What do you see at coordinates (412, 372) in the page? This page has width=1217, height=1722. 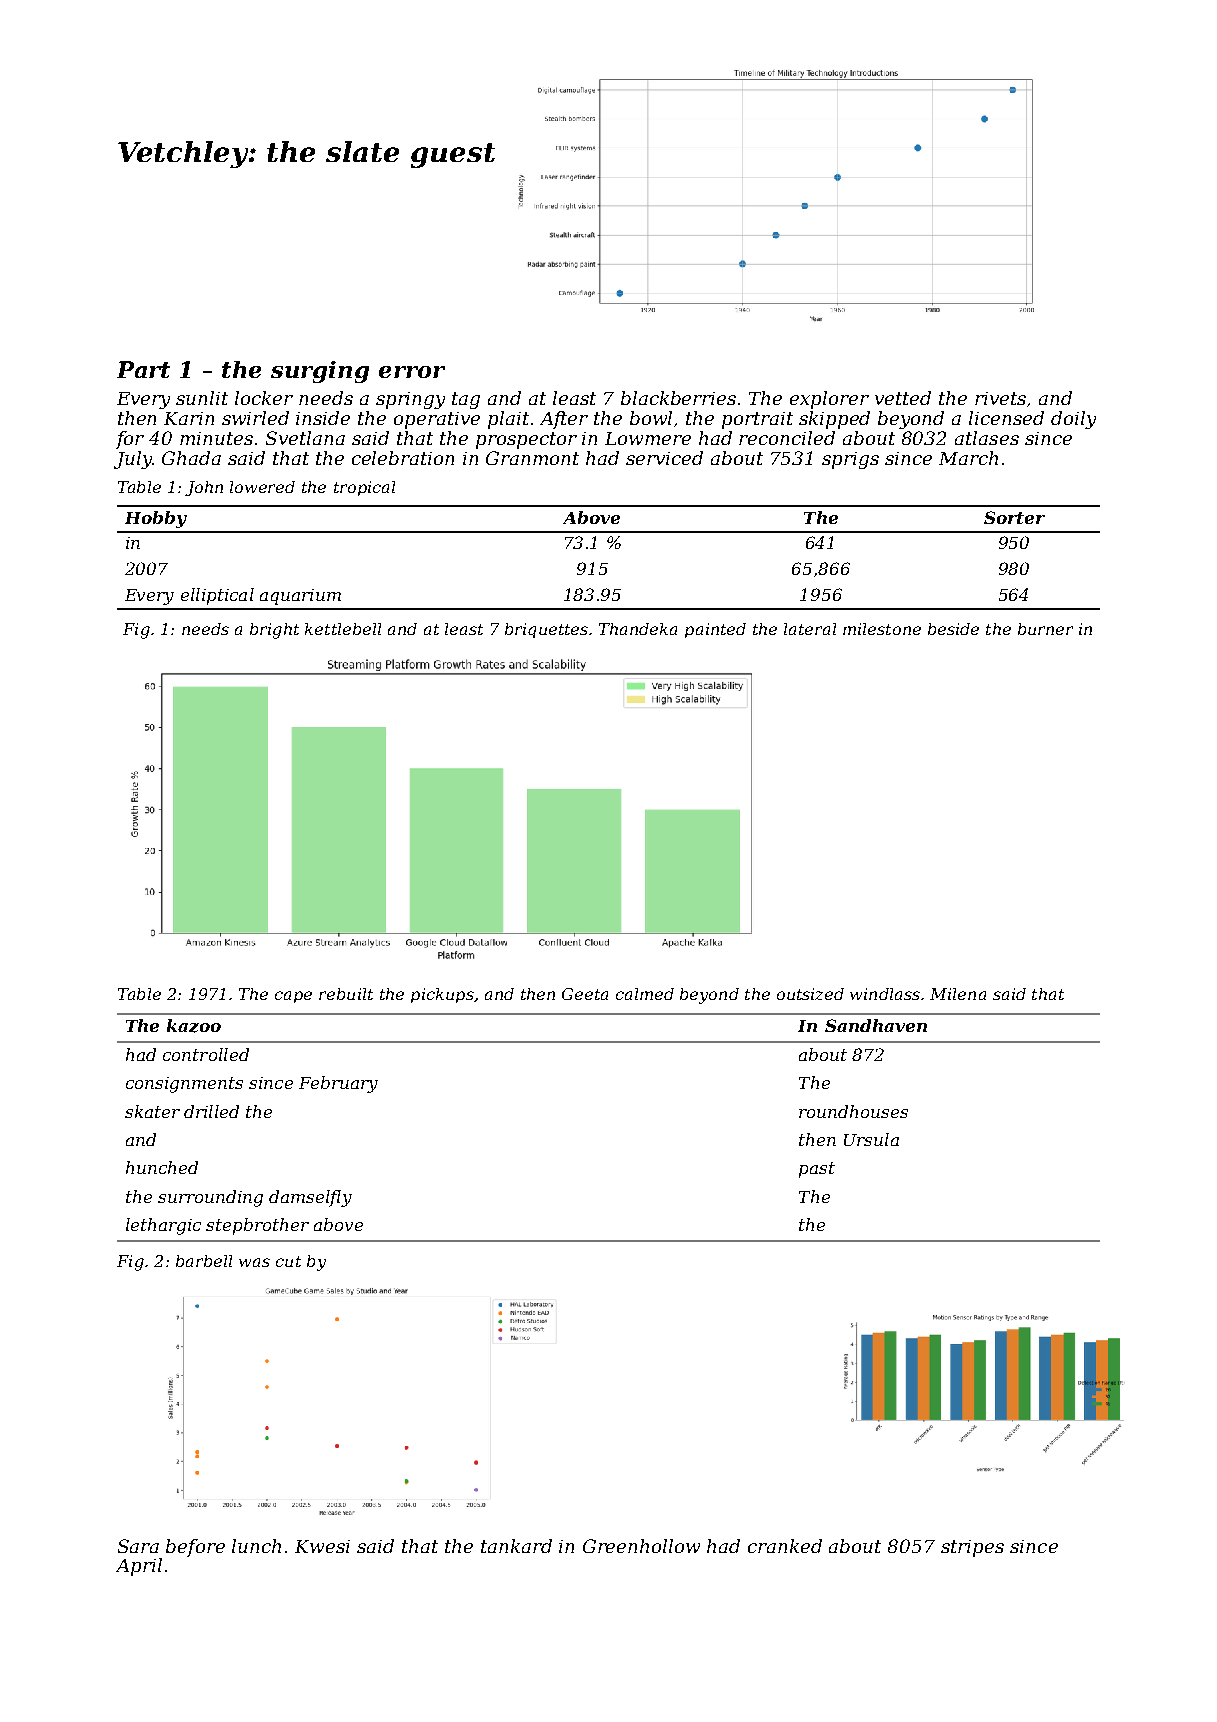 I see `error` at bounding box center [412, 372].
